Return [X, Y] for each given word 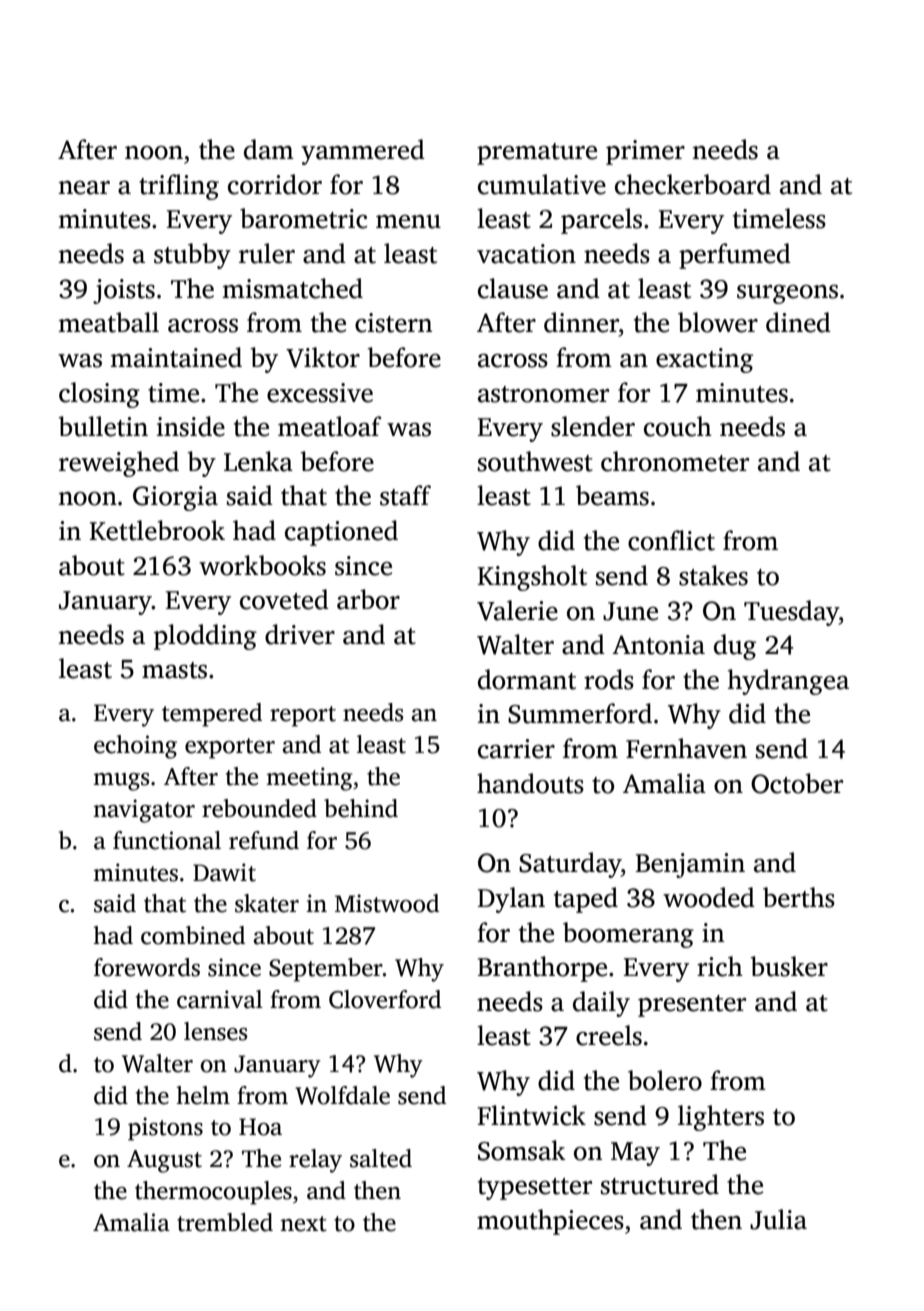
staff [405, 495]
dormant [527, 679]
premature [537, 154]
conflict [671, 540]
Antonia [658, 645]
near [84, 188]
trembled [225, 1222]
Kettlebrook [157, 530]
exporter [230, 748]
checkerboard [693, 184]
